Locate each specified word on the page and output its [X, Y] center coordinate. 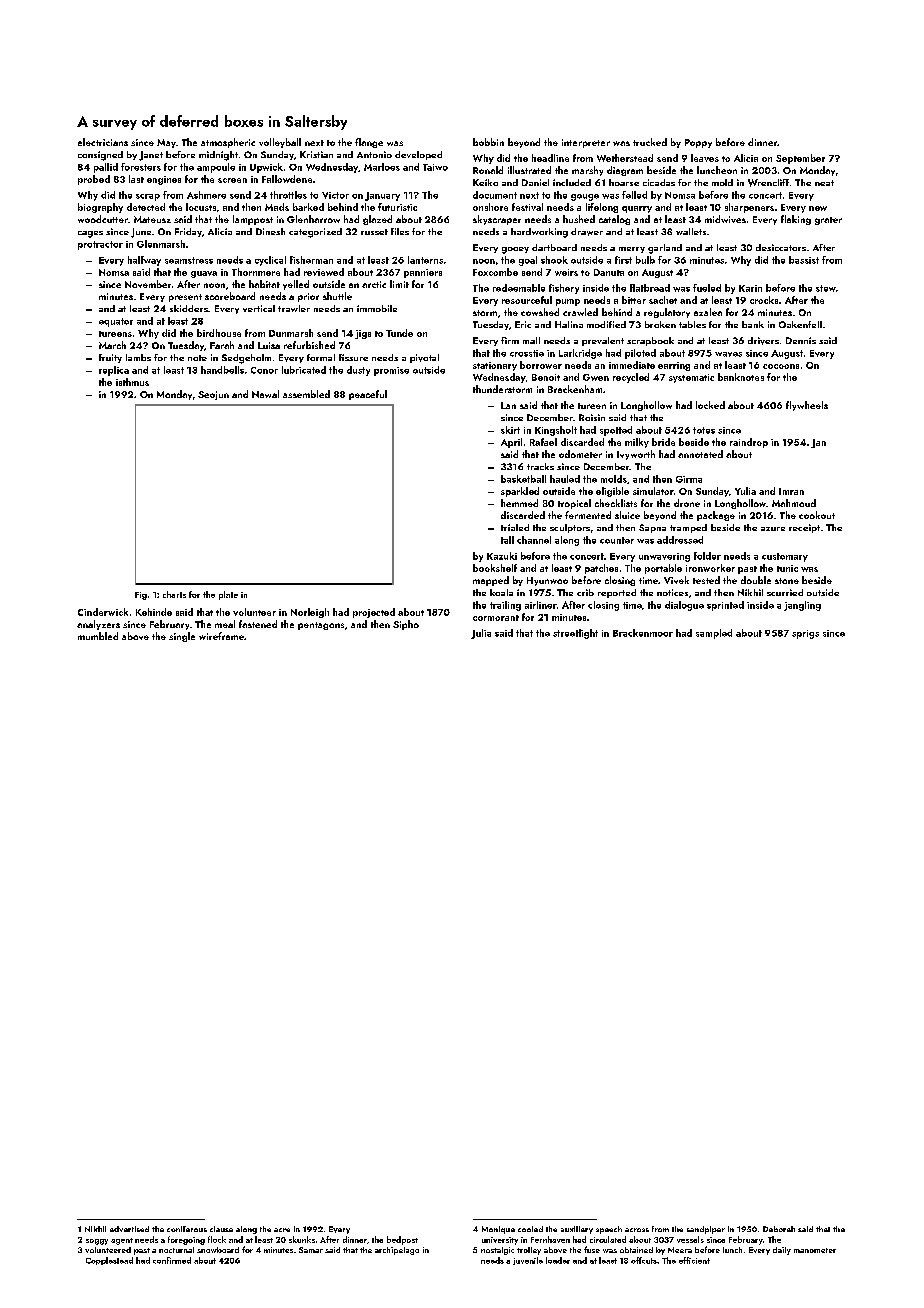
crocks [764, 300]
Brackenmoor [643, 633]
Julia [481, 634]
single [182, 637]
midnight [218, 156]
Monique [498, 1230]
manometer [815, 1250]
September [800, 159]
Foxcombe [495, 272]
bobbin [488, 142]
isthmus [132, 382]
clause [221, 1229]
